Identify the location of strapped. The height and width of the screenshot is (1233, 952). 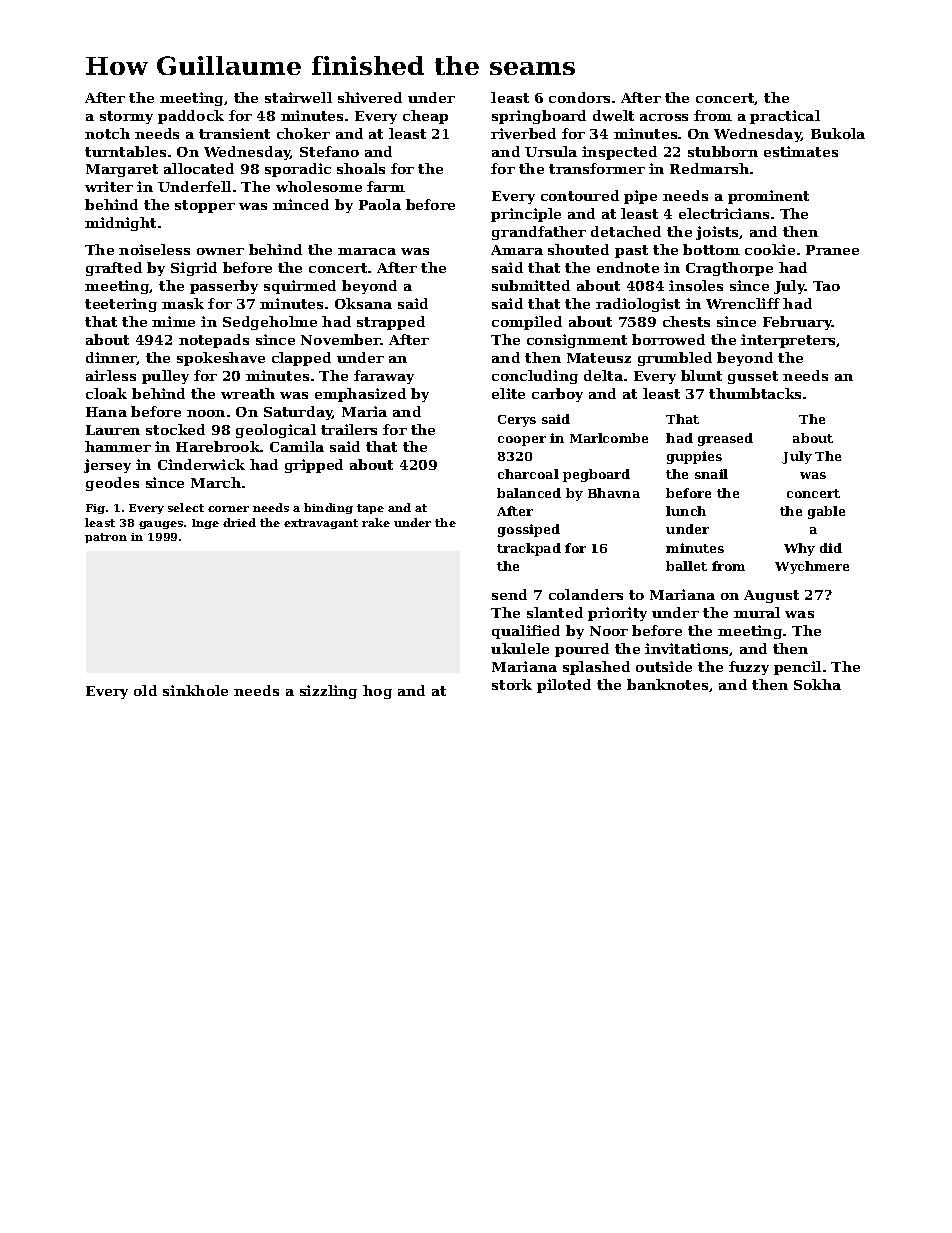
(391, 323).
